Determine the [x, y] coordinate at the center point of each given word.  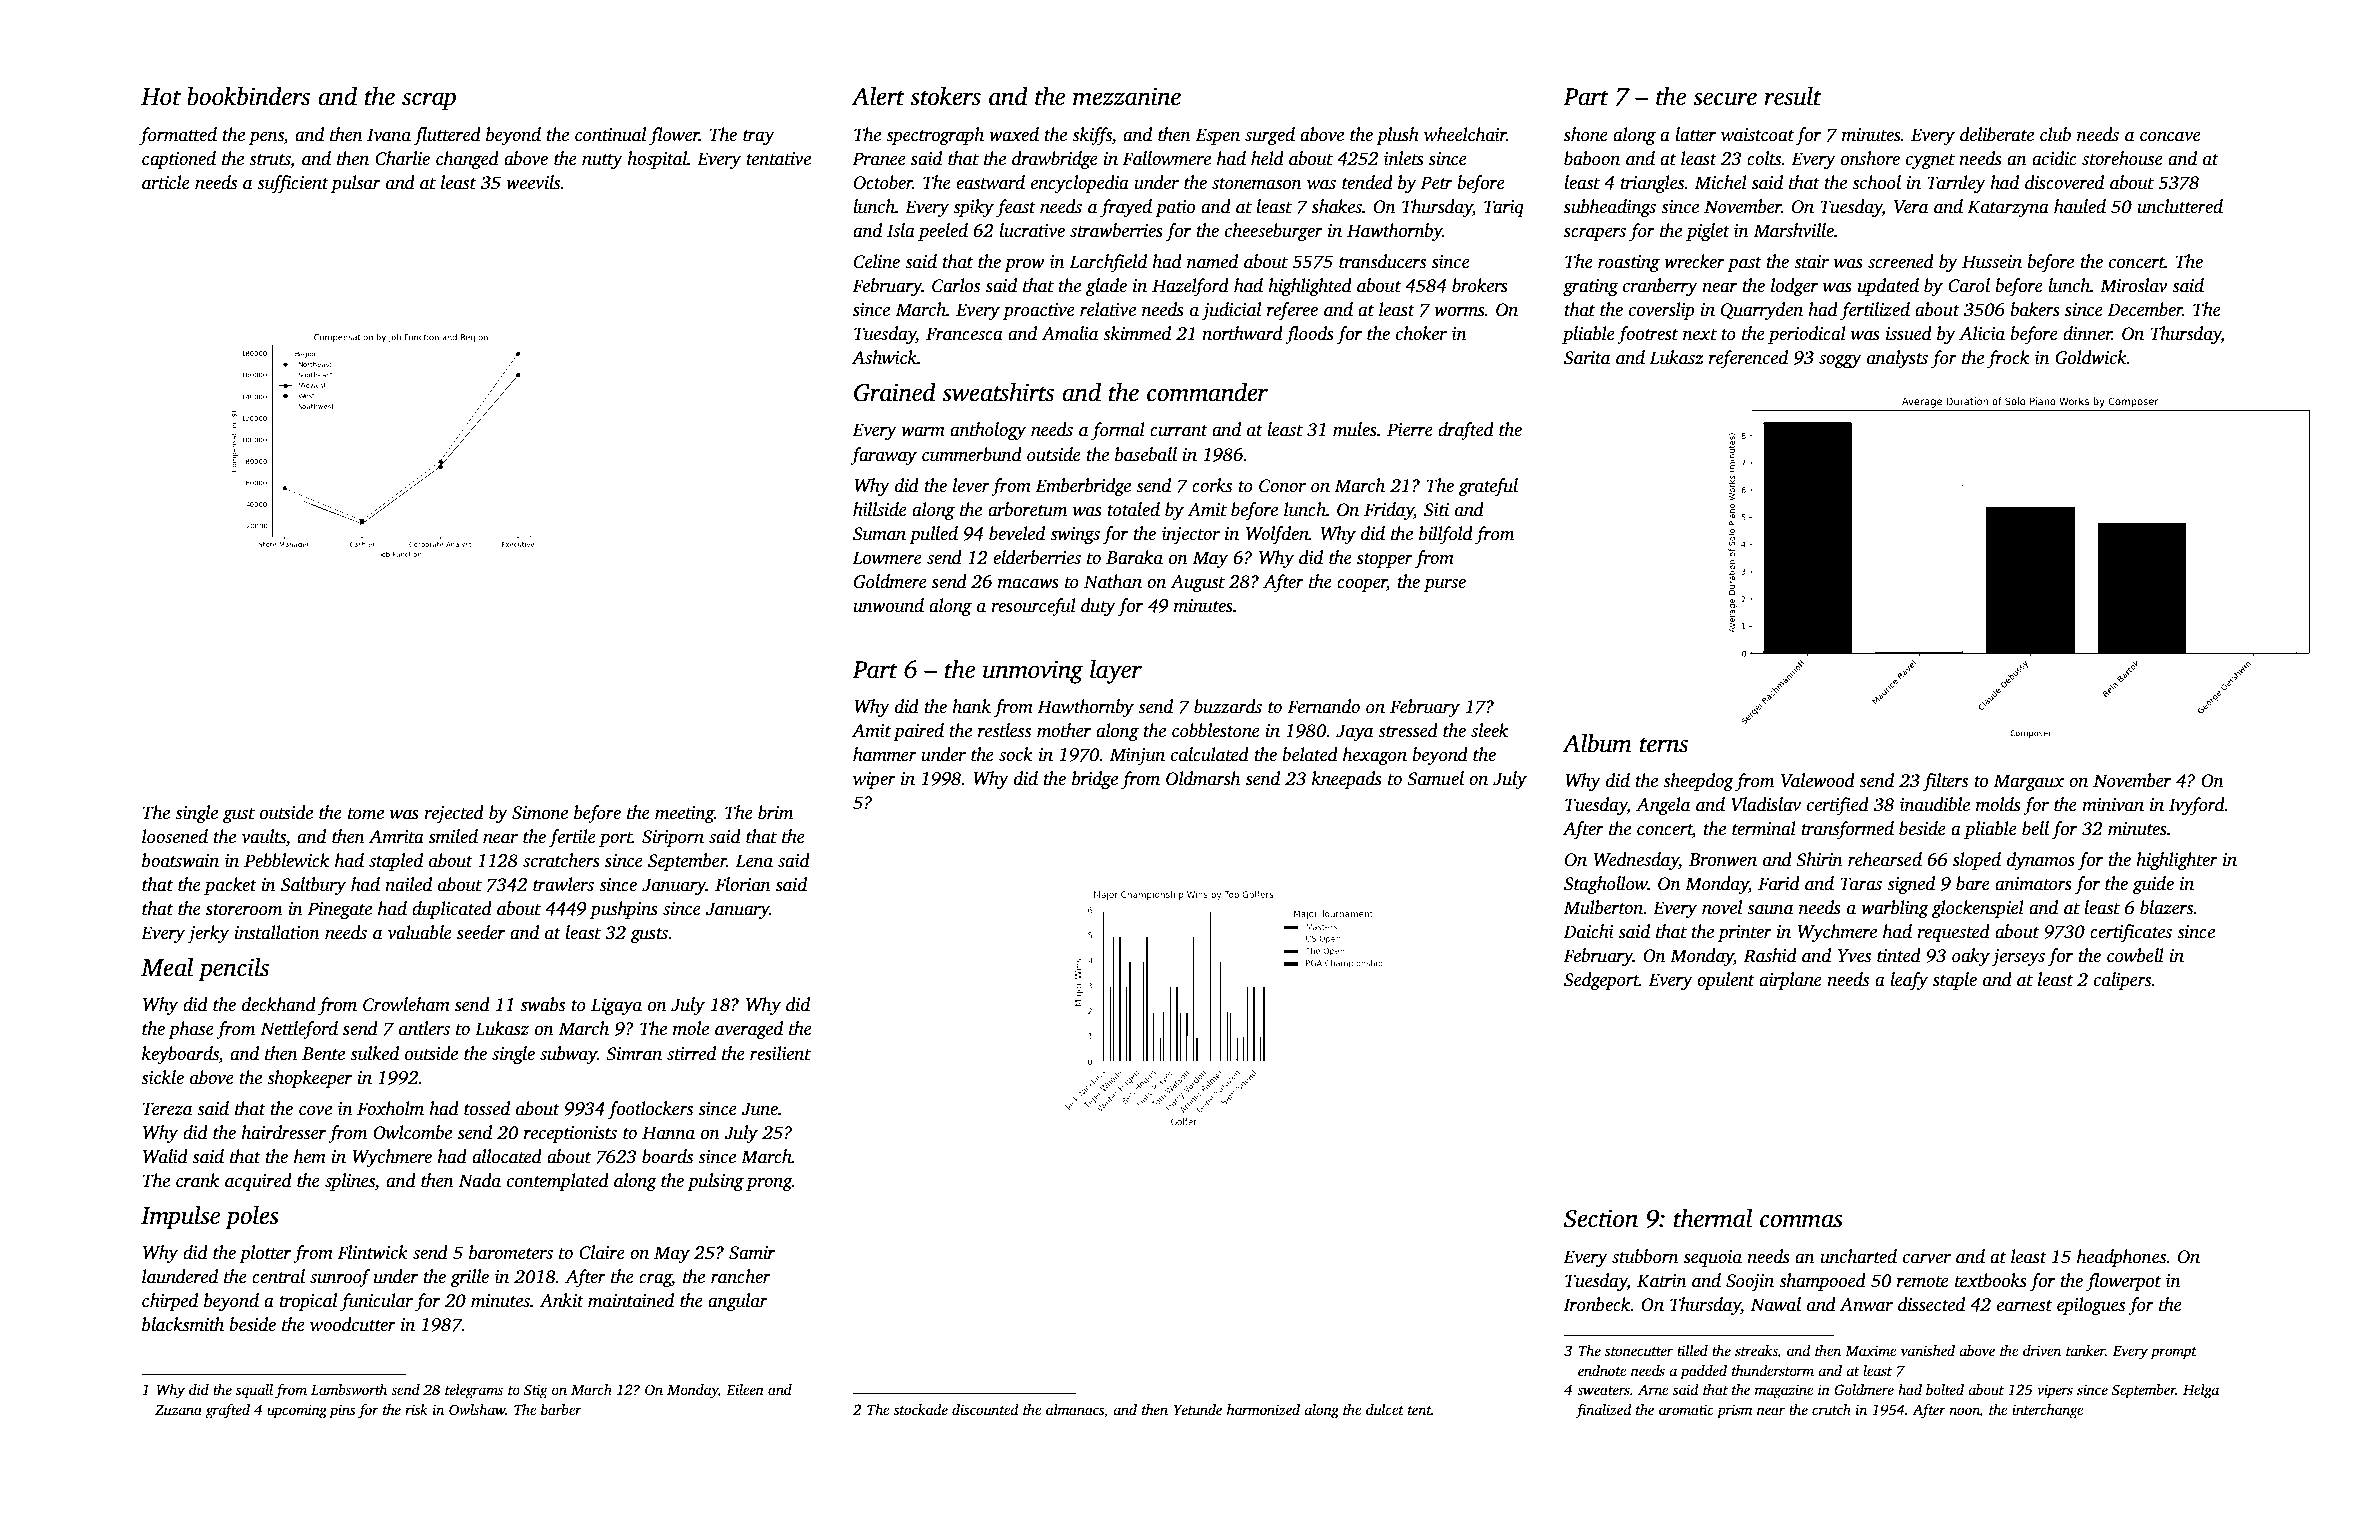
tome [366, 814]
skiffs [1092, 136]
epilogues [2091, 1306]
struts [270, 160]
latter [1695, 134]
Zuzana [178, 1410]
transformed [1847, 830]
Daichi [1589, 931]
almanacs [1075, 1409]
